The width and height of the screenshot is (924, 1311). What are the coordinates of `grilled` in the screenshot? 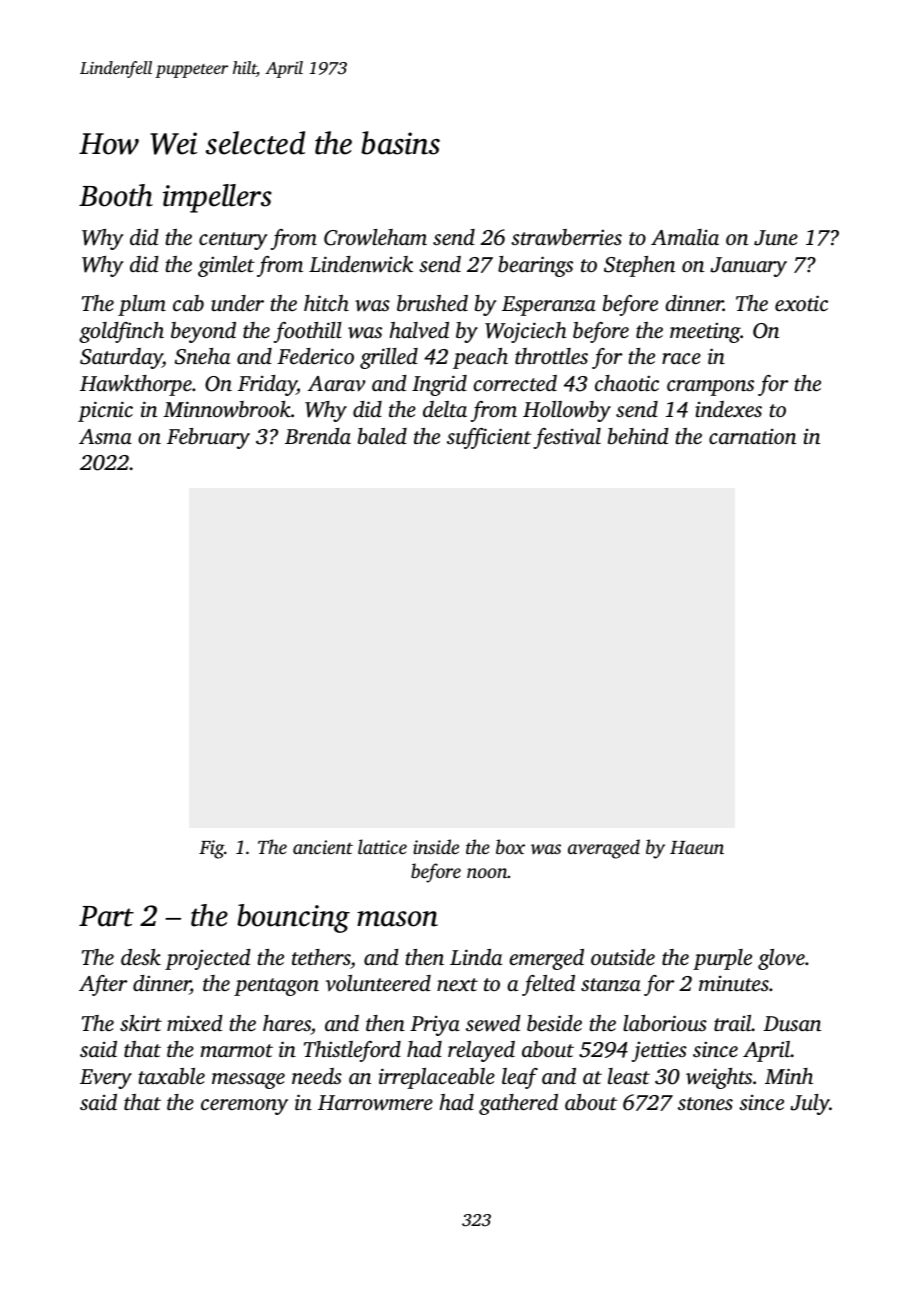 It's located at (389, 358).
